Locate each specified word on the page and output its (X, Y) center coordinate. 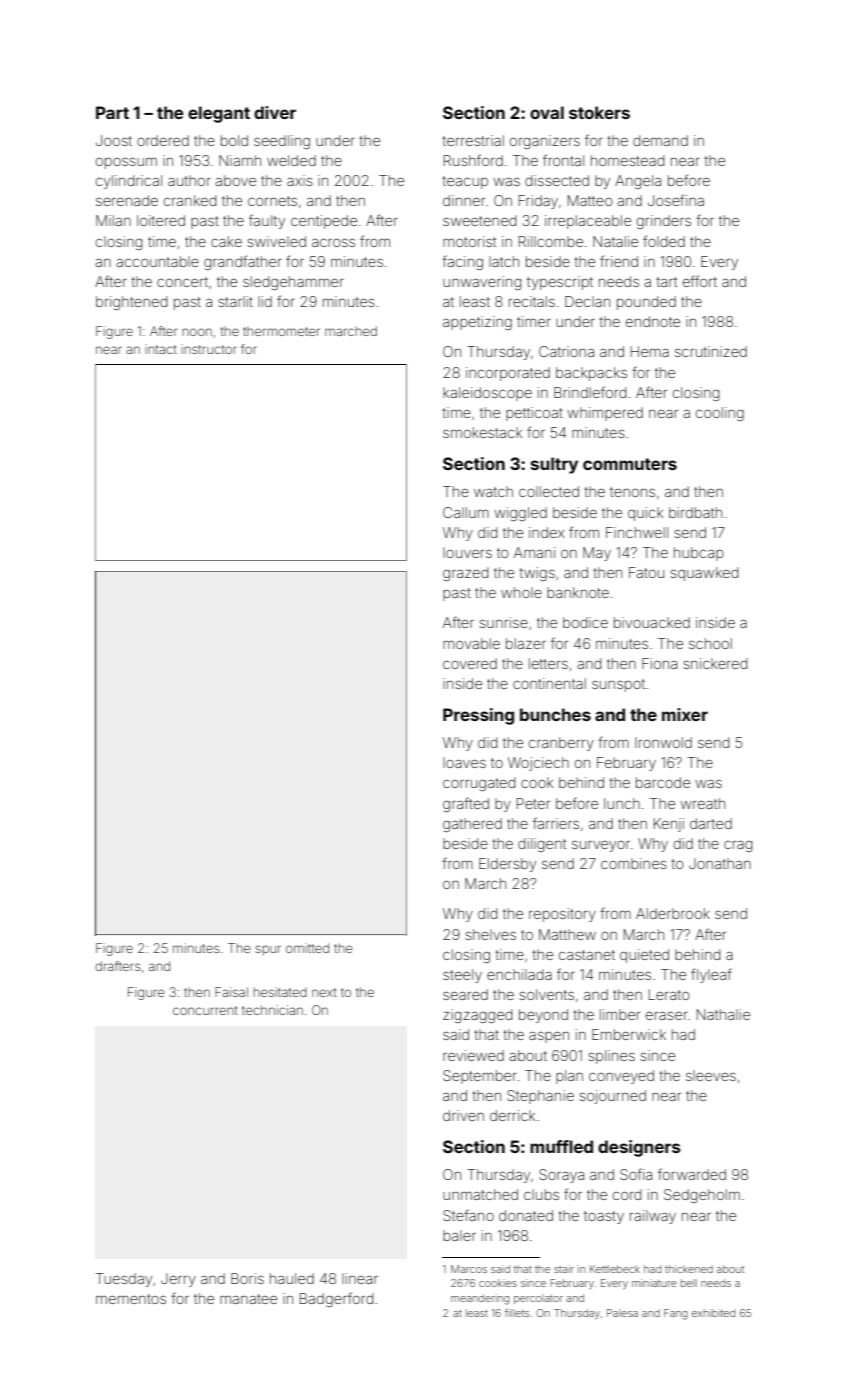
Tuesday (124, 1280)
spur (268, 950)
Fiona (659, 663)
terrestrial (473, 140)
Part (112, 112)
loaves (464, 762)
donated (526, 1215)
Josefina (676, 200)
